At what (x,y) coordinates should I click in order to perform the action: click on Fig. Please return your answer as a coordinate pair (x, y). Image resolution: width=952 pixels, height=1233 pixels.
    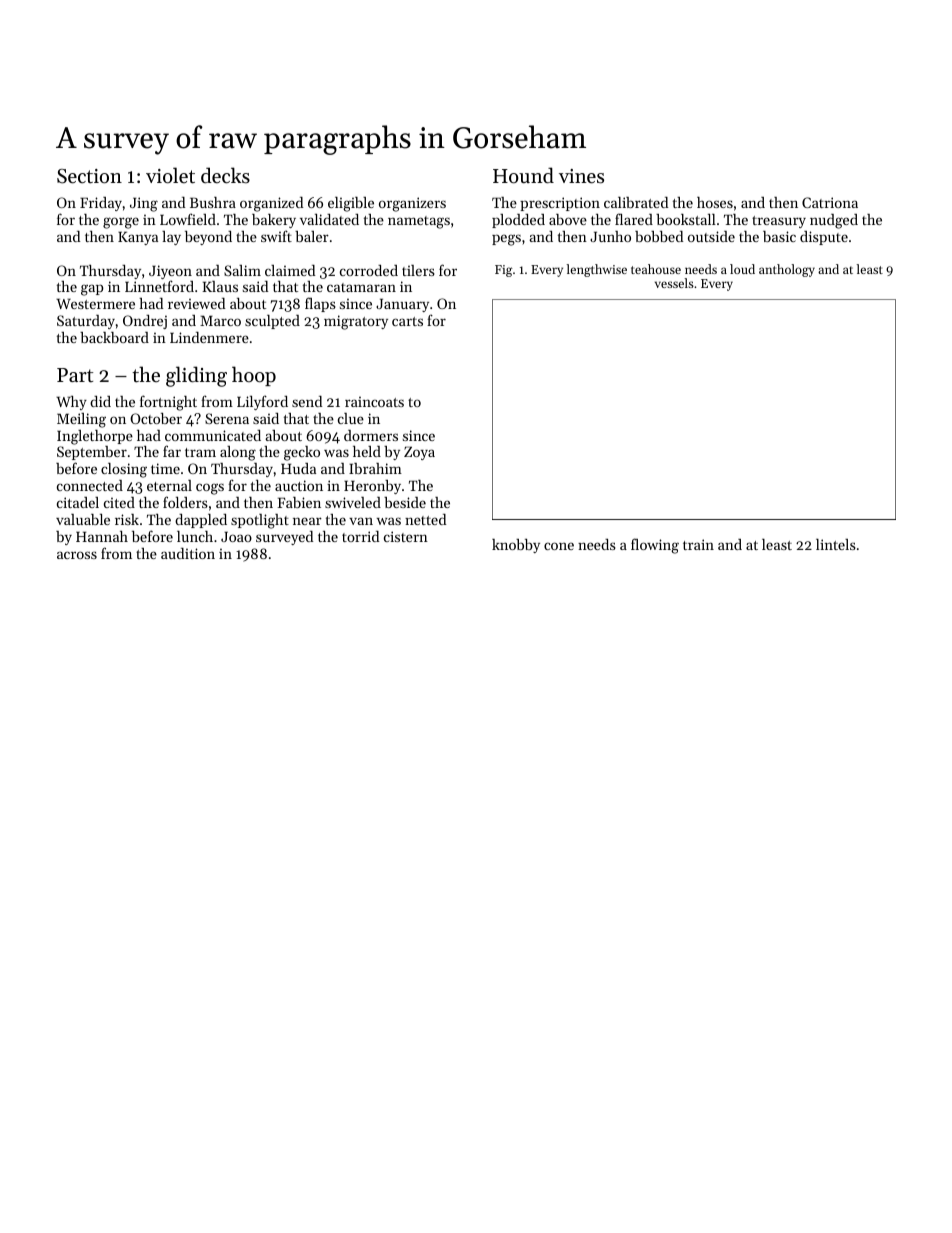
    Looking at the image, I should click on (504, 271).
